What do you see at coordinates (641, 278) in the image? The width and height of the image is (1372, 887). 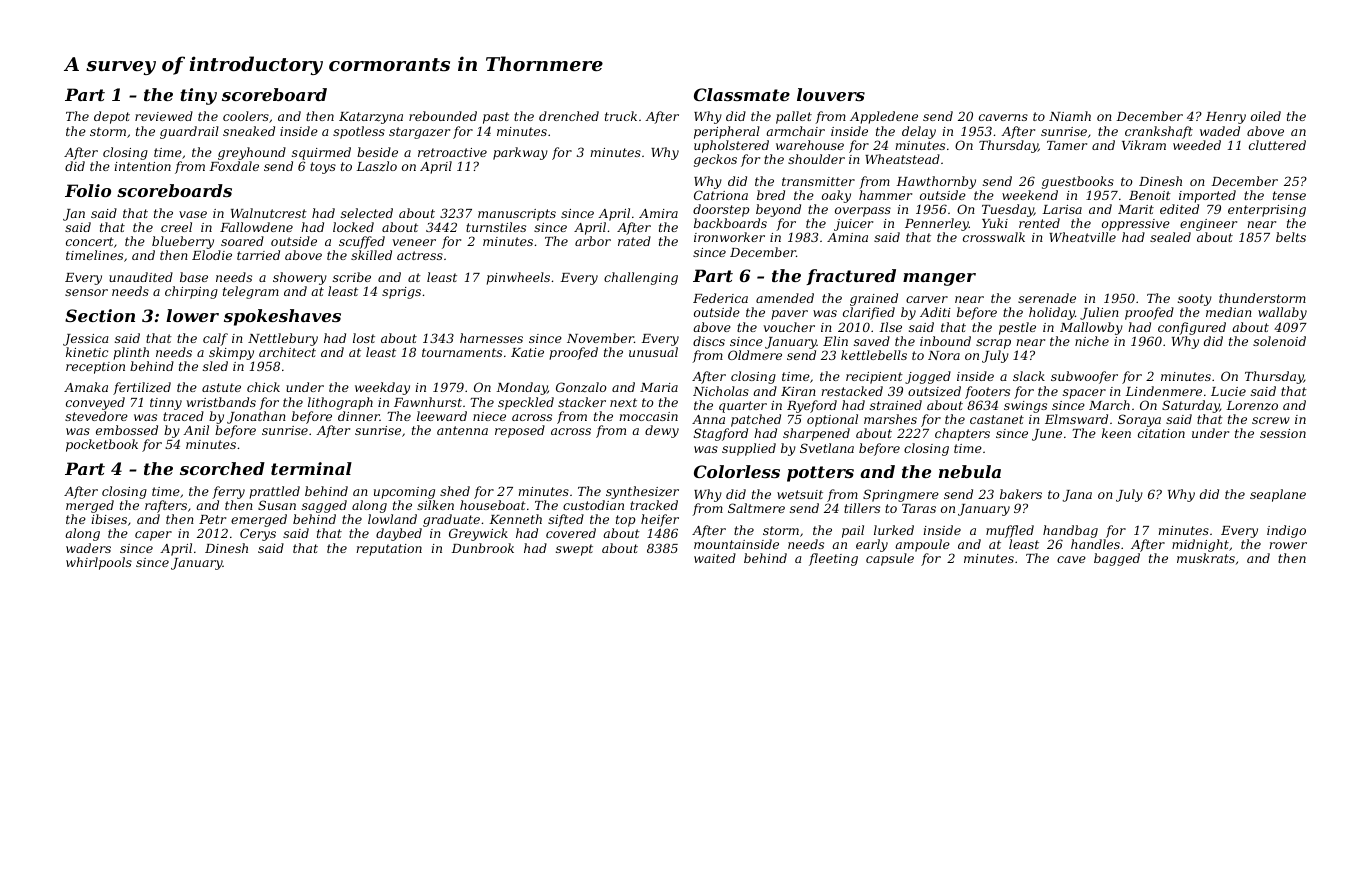 I see `challenging` at bounding box center [641, 278].
